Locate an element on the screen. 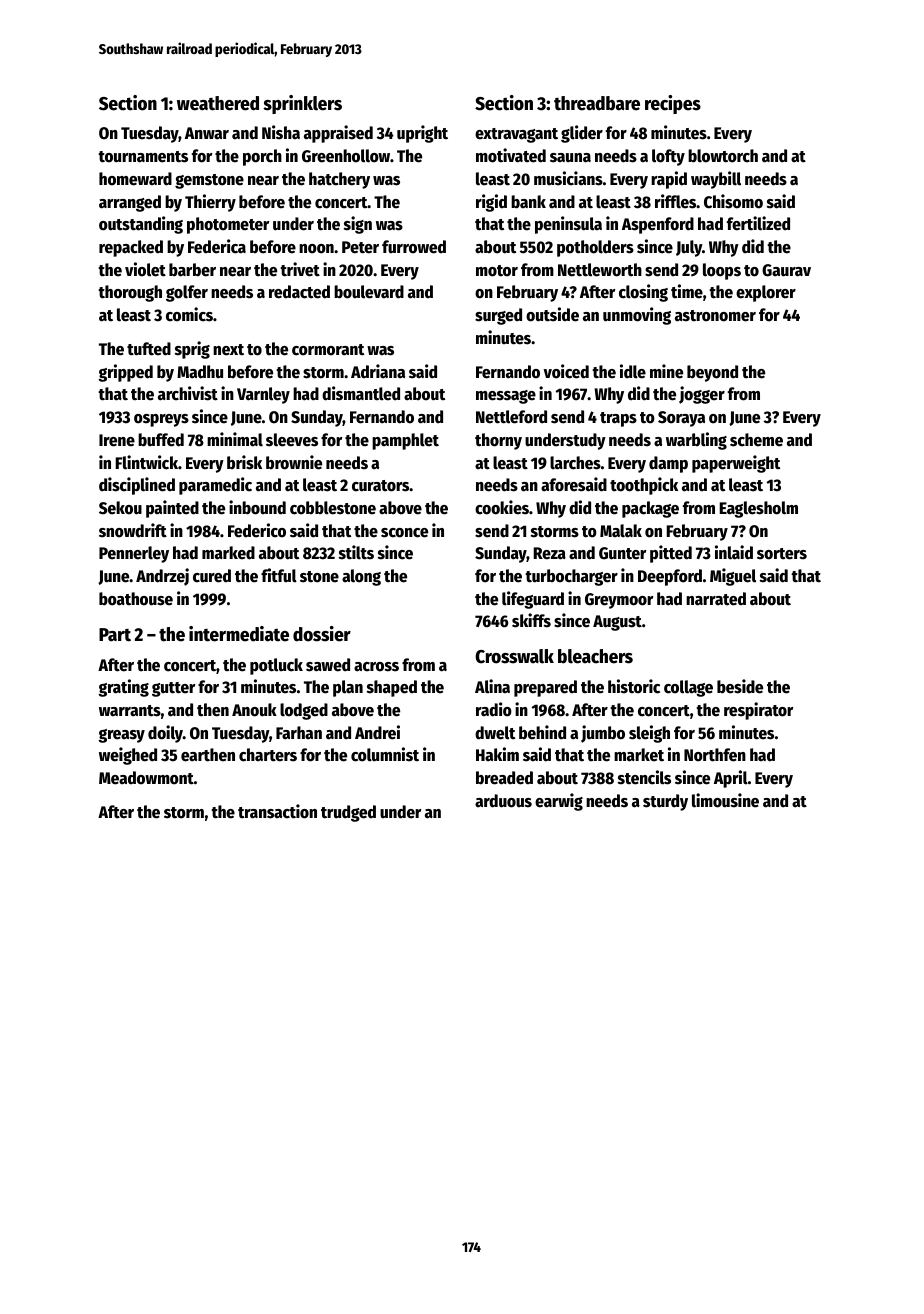 This screenshot has height=1314, width=924. Northfen is located at coordinates (715, 755).
